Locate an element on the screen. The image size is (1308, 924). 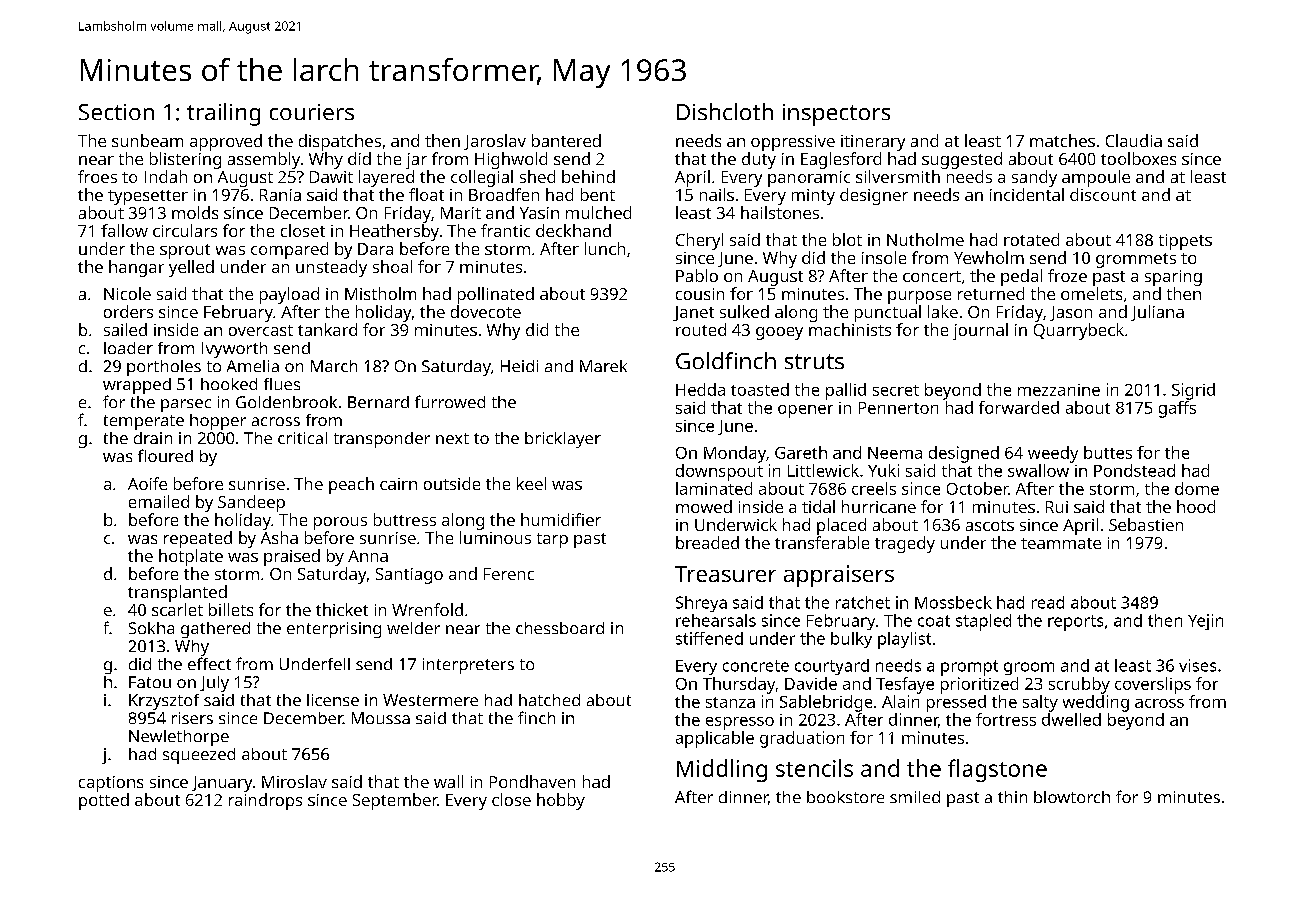
Ivyworth is located at coordinates (234, 350).
